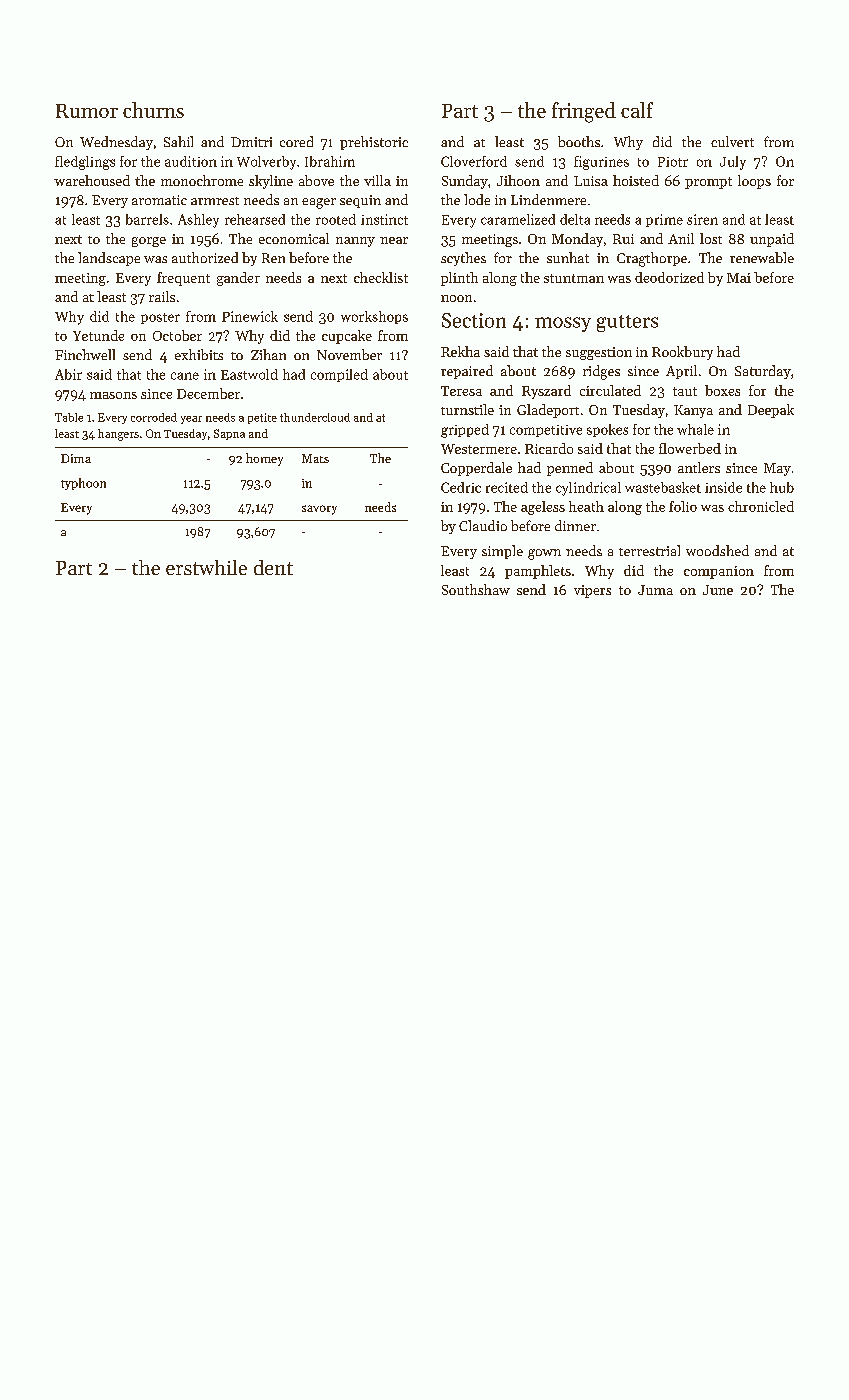  I want to click on warehoused, so click(92, 180).
